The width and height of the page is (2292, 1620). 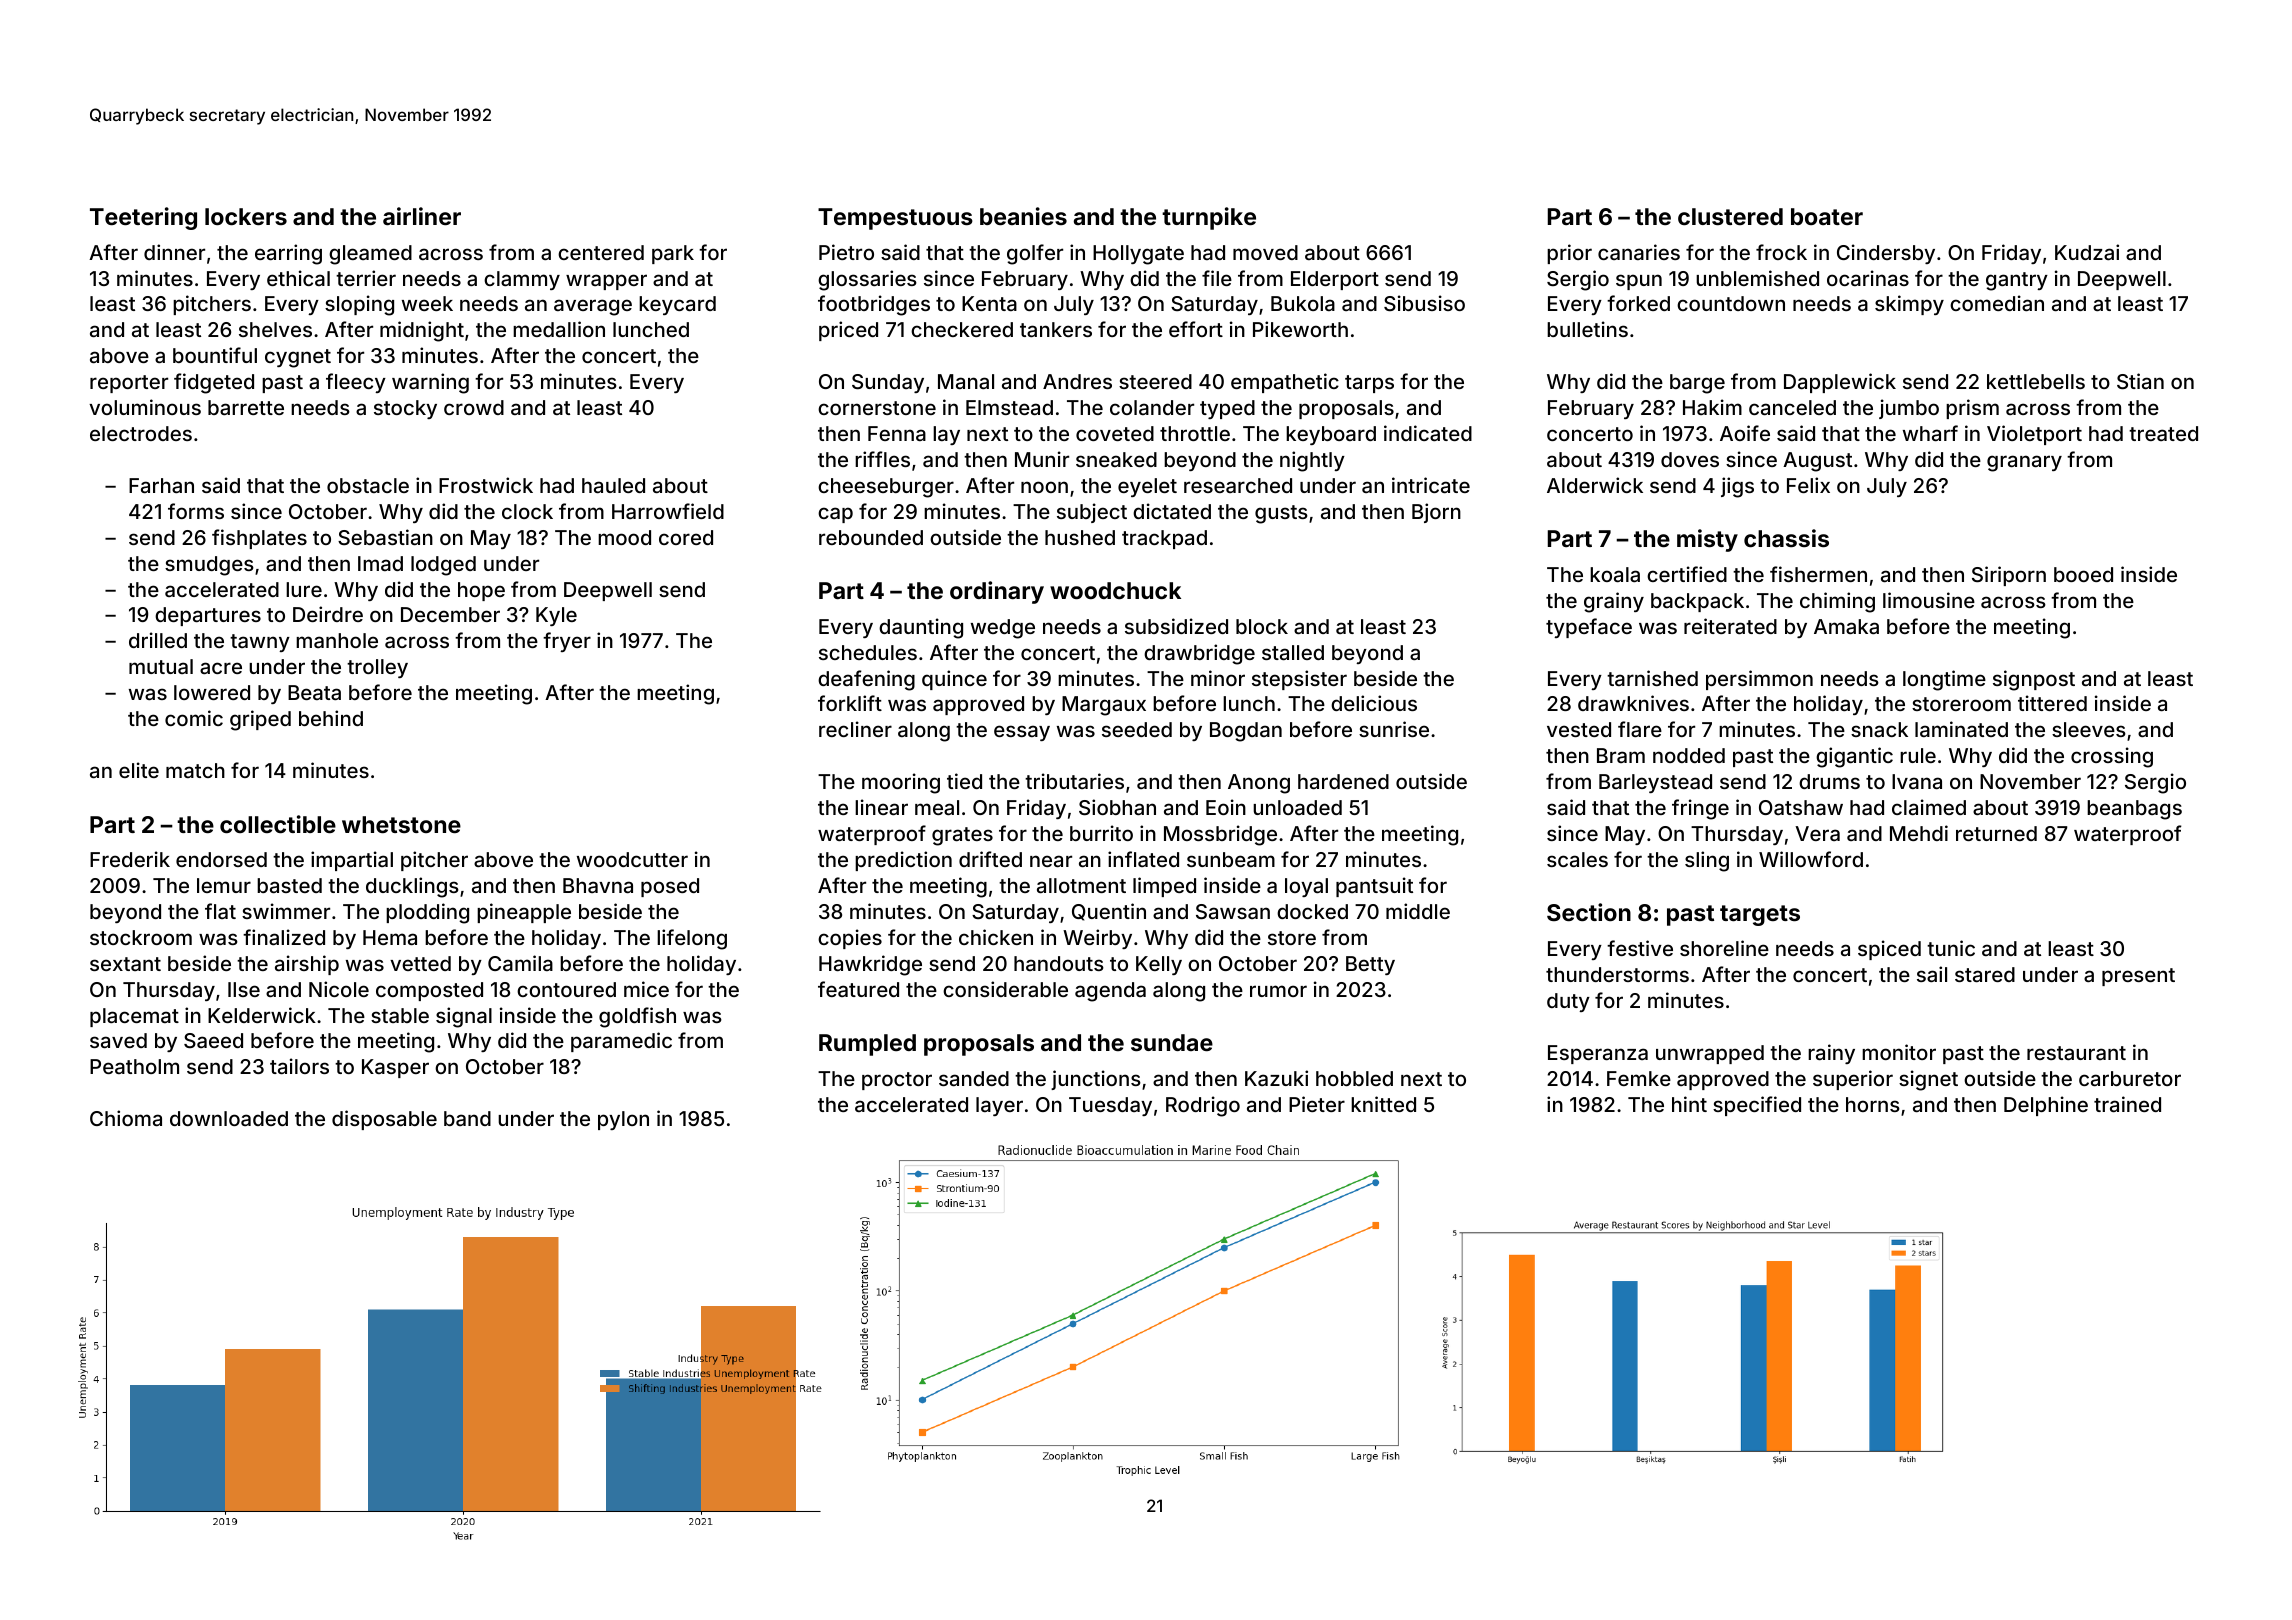 What do you see at coordinates (1827, 216) in the page?
I see `boater` at bounding box center [1827, 216].
